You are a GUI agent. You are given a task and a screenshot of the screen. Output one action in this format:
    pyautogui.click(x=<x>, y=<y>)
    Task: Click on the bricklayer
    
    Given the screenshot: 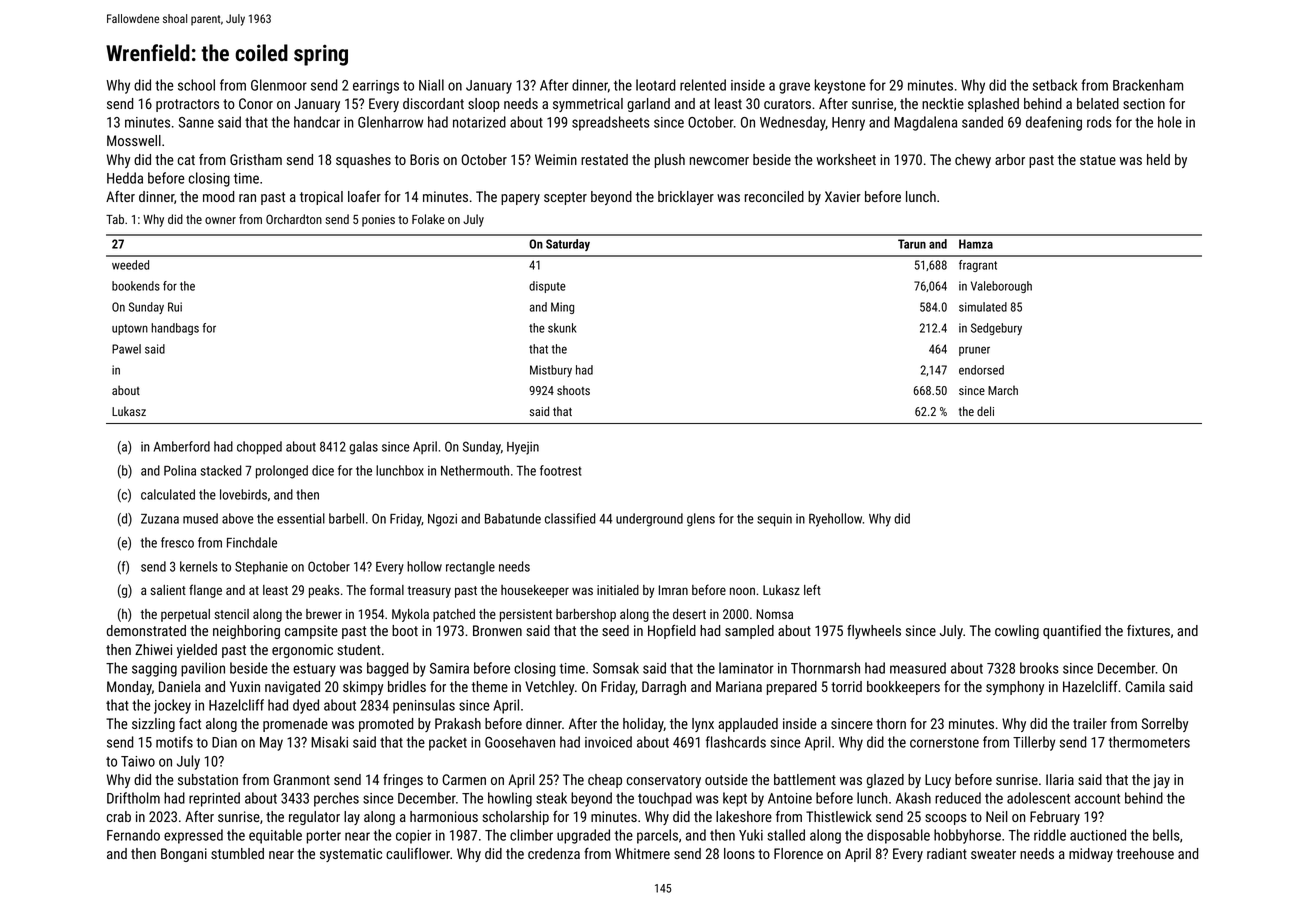 What is the action you would take?
    pyautogui.click(x=686, y=198)
